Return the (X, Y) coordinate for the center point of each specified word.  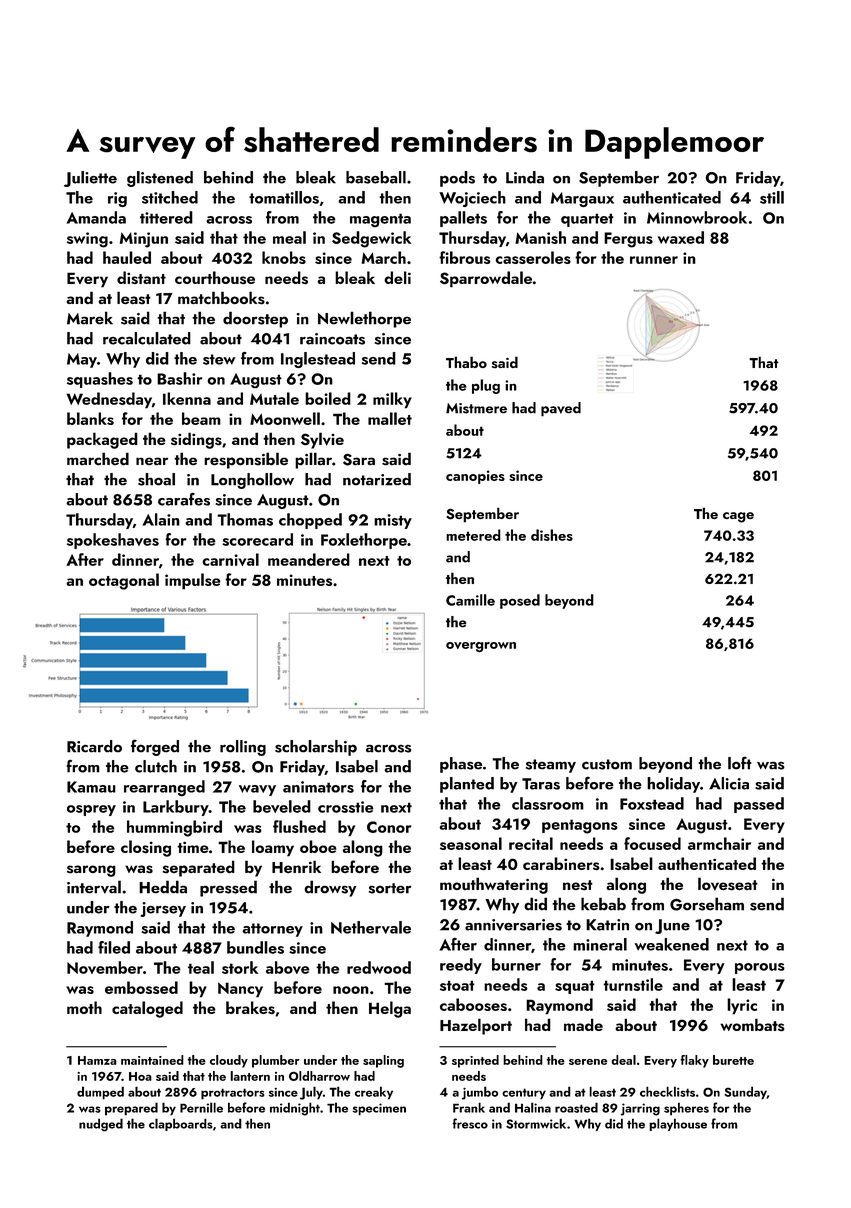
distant (141, 277)
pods (457, 179)
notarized (377, 479)
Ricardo (94, 746)
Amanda (96, 217)
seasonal (471, 843)
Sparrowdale (486, 279)
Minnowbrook (697, 217)
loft (739, 763)
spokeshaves (113, 541)
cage (738, 517)
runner (654, 260)
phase (461, 765)
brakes (250, 1007)
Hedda (163, 887)
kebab (603, 904)
